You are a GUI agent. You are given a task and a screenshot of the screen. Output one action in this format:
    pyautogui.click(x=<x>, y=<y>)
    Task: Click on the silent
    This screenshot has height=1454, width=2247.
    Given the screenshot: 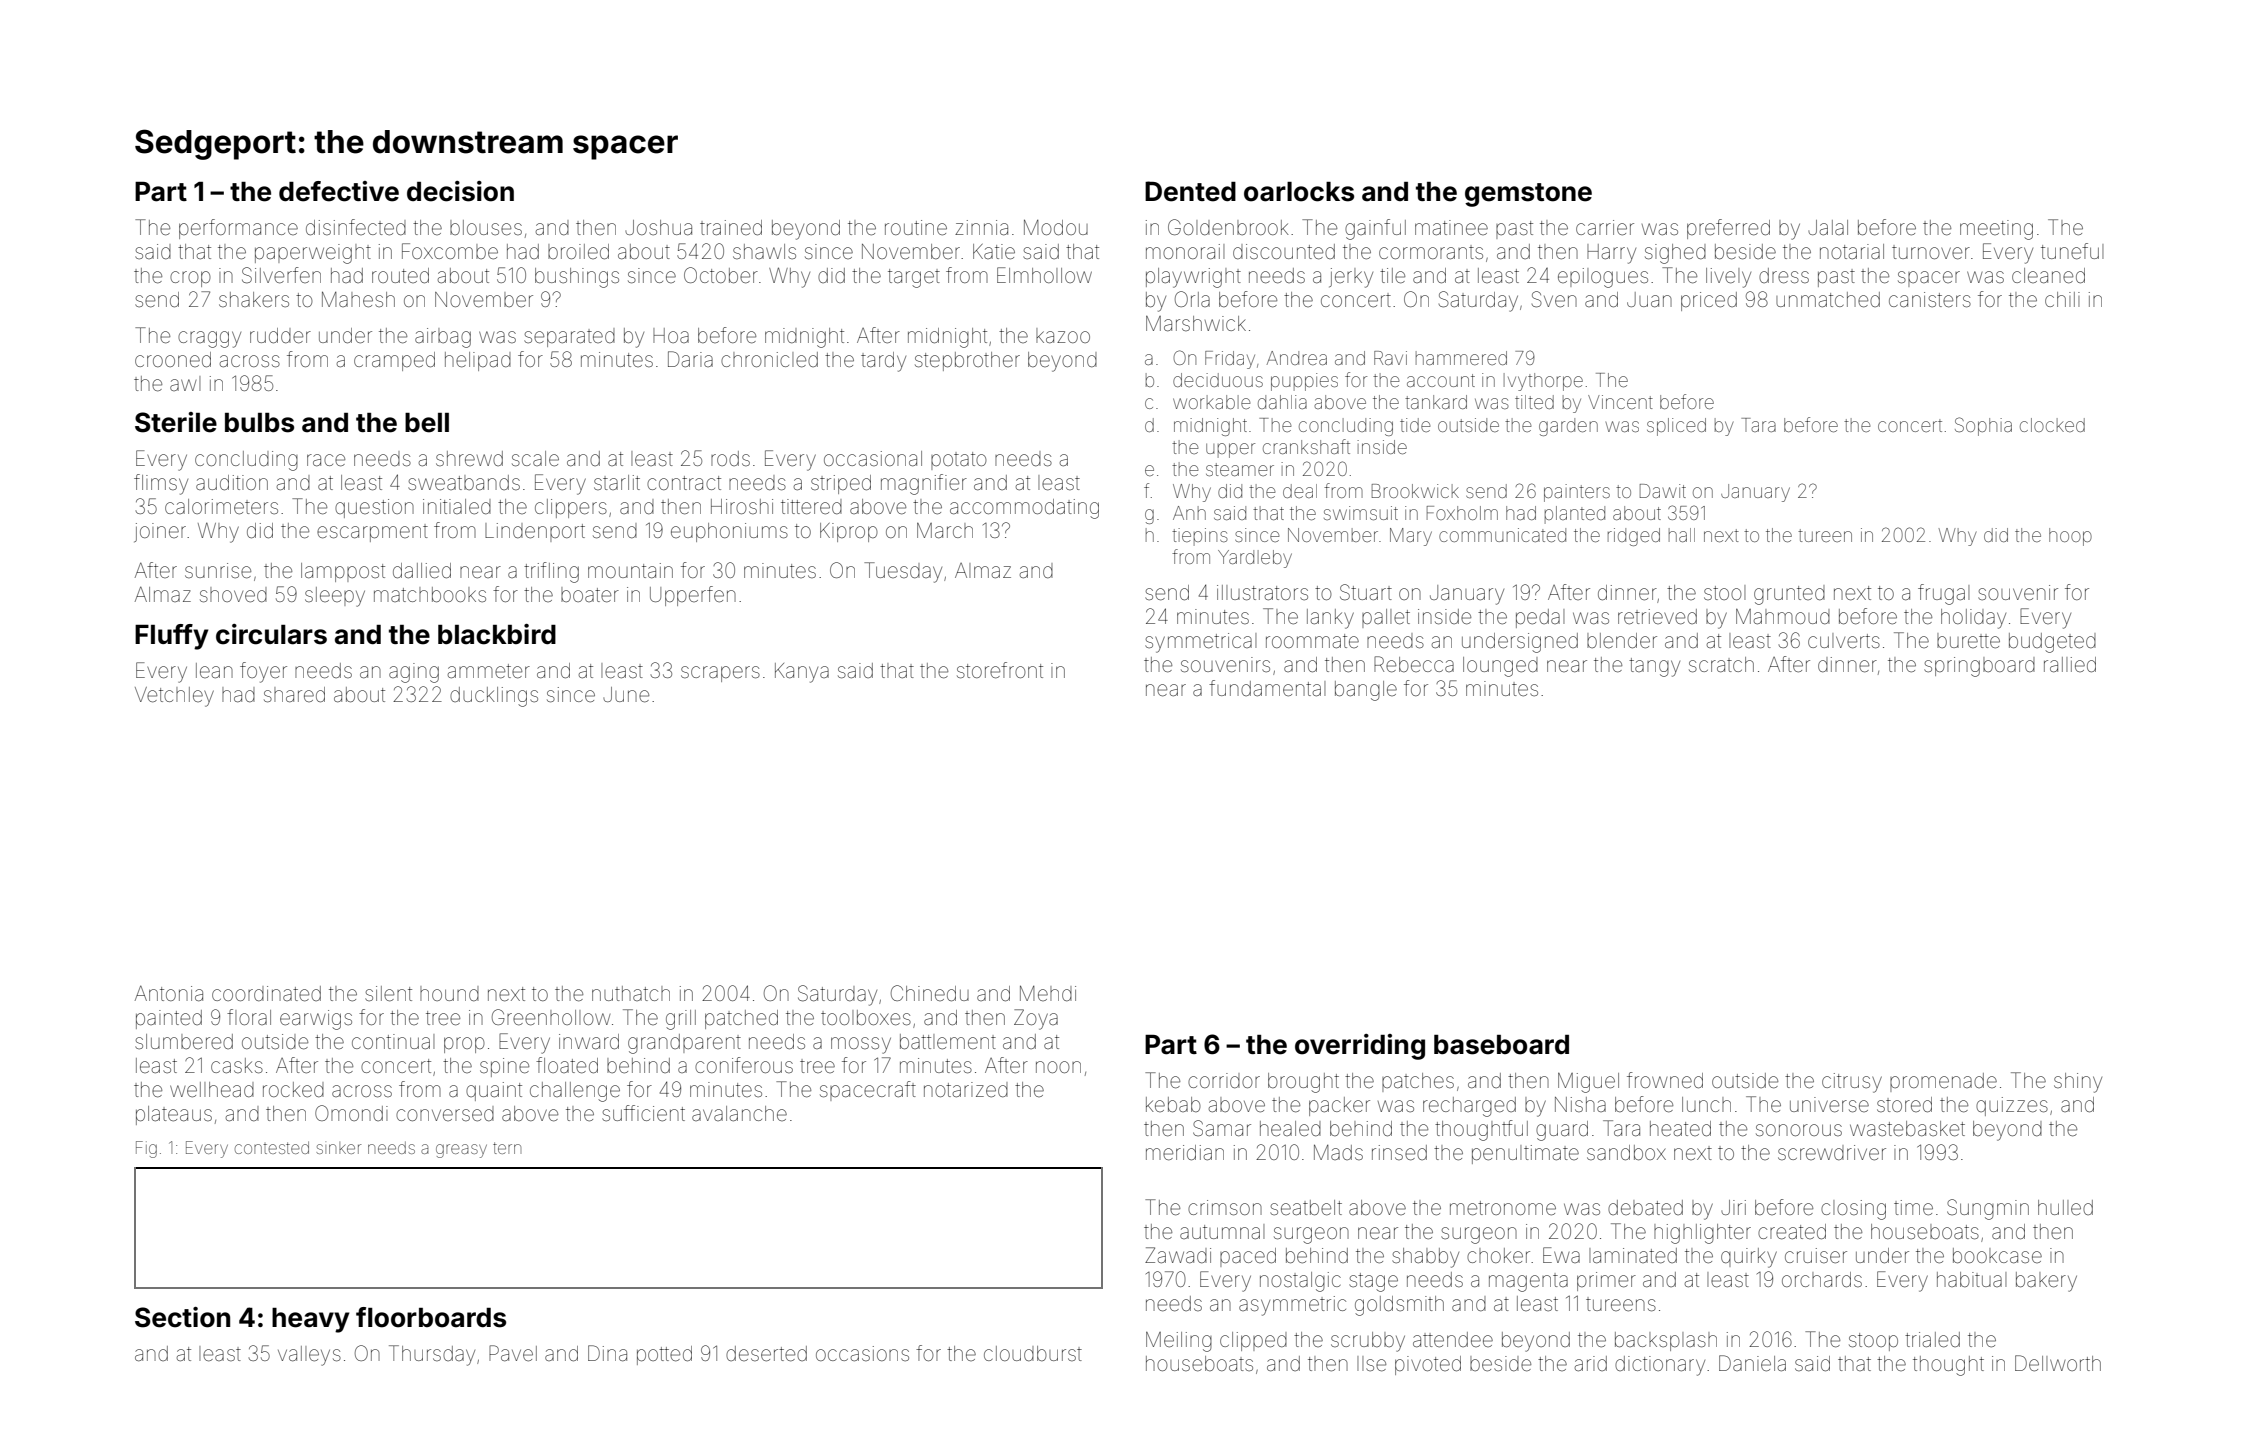 What is the action you would take?
    pyautogui.click(x=388, y=994)
